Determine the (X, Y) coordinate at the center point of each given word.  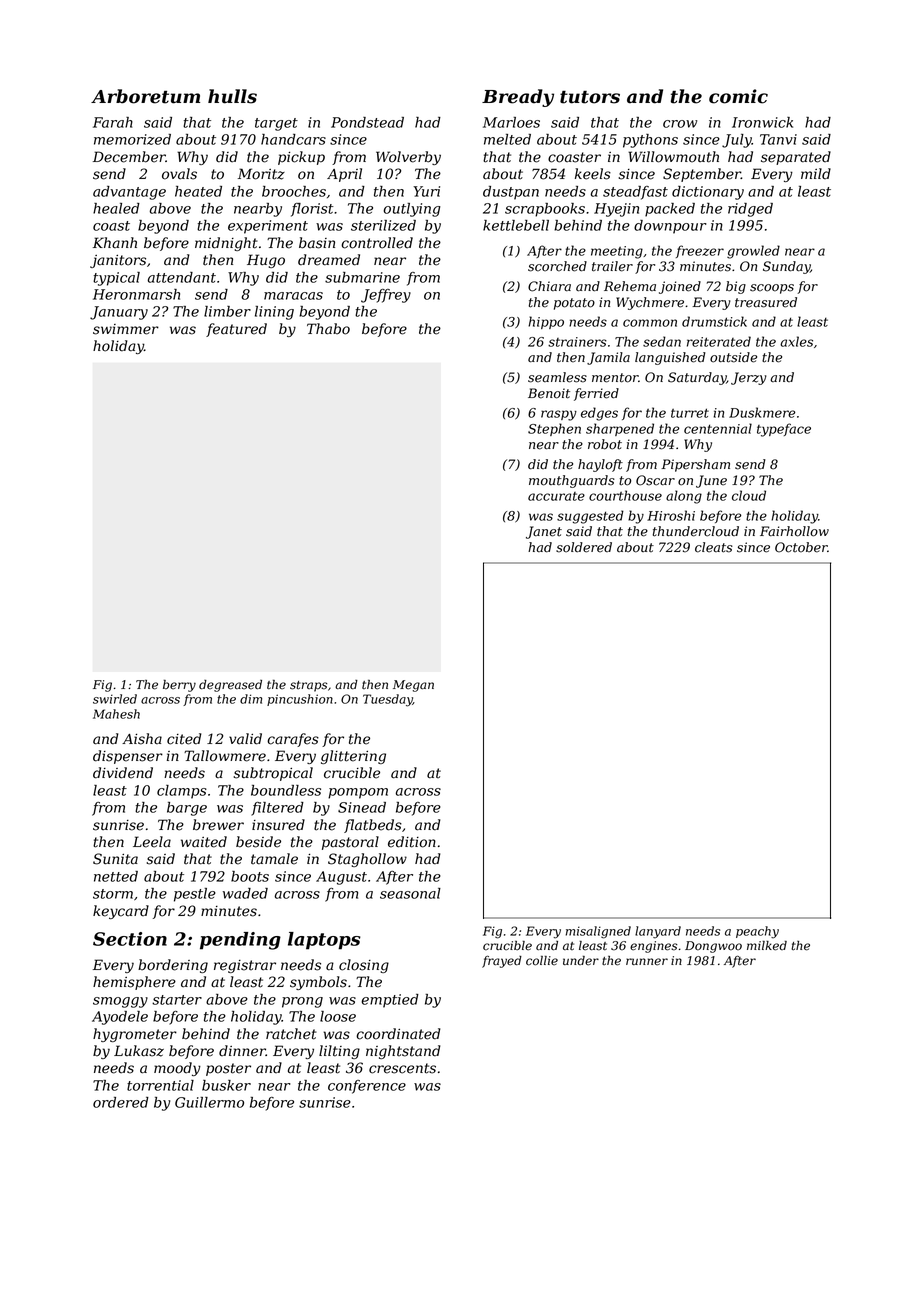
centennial (718, 428)
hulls (232, 96)
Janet (544, 532)
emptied (390, 1001)
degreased (230, 686)
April (344, 175)
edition (412, 842)
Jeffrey (386, 296)
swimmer (126, 329)
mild (816, 173)
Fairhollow (794, 531)
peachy (757, 932)
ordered (121, 1102)
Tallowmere (225, 756)
